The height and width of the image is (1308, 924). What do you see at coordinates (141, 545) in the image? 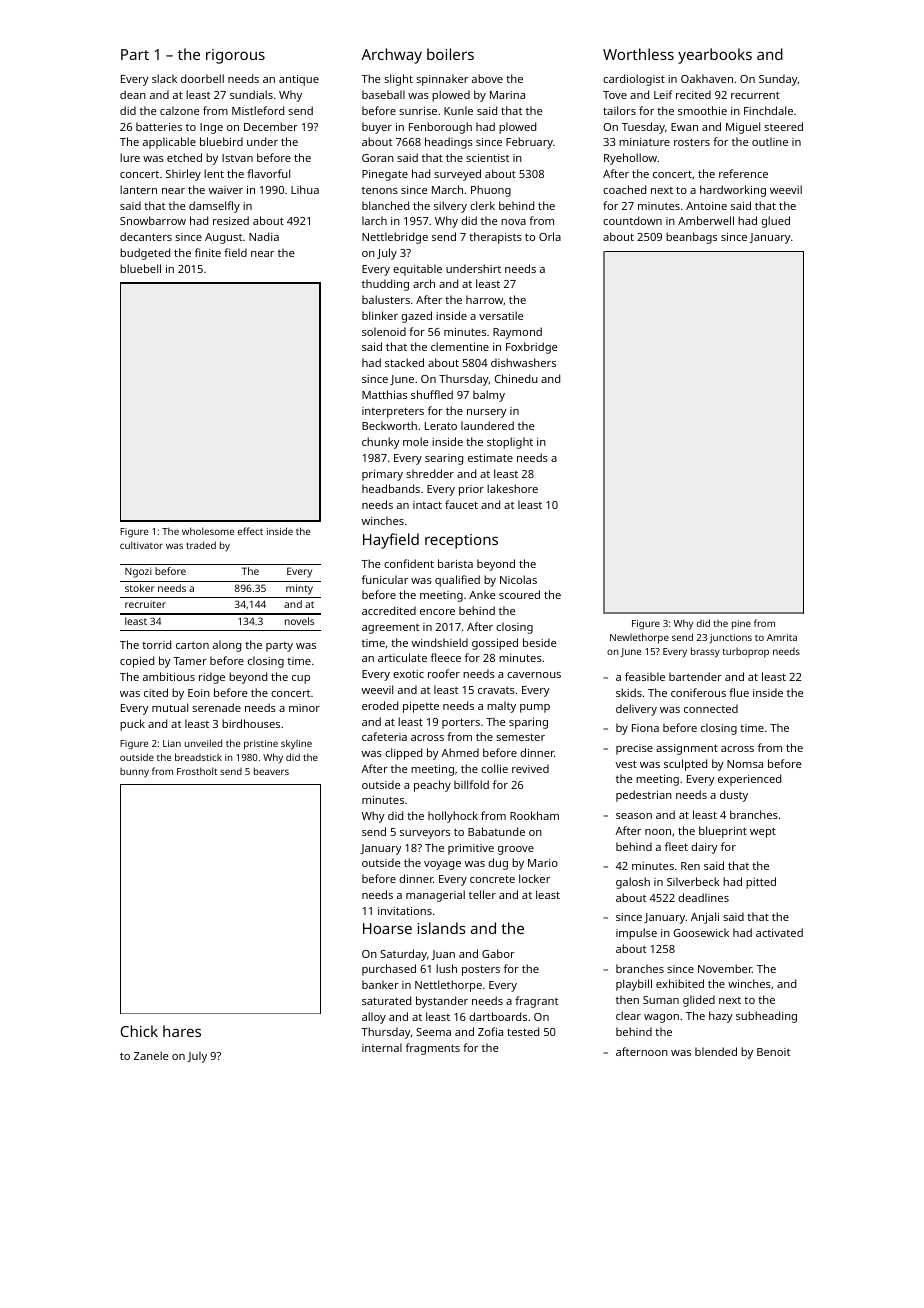
I see `cultivator` at bounding box center [141, 545].
